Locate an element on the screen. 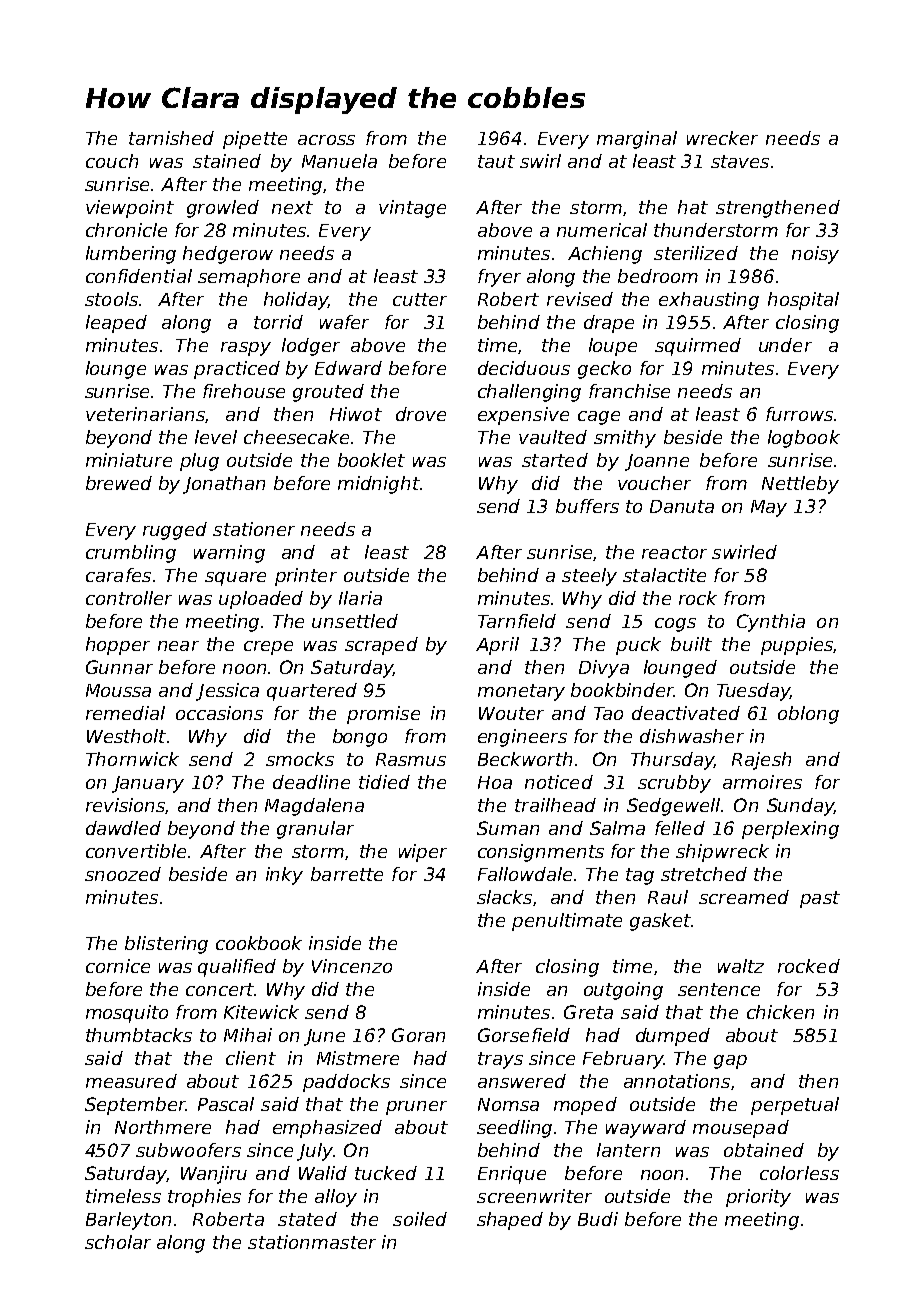 The image size is (924, 1308). stalactite is located at coordinates (664, 575).
